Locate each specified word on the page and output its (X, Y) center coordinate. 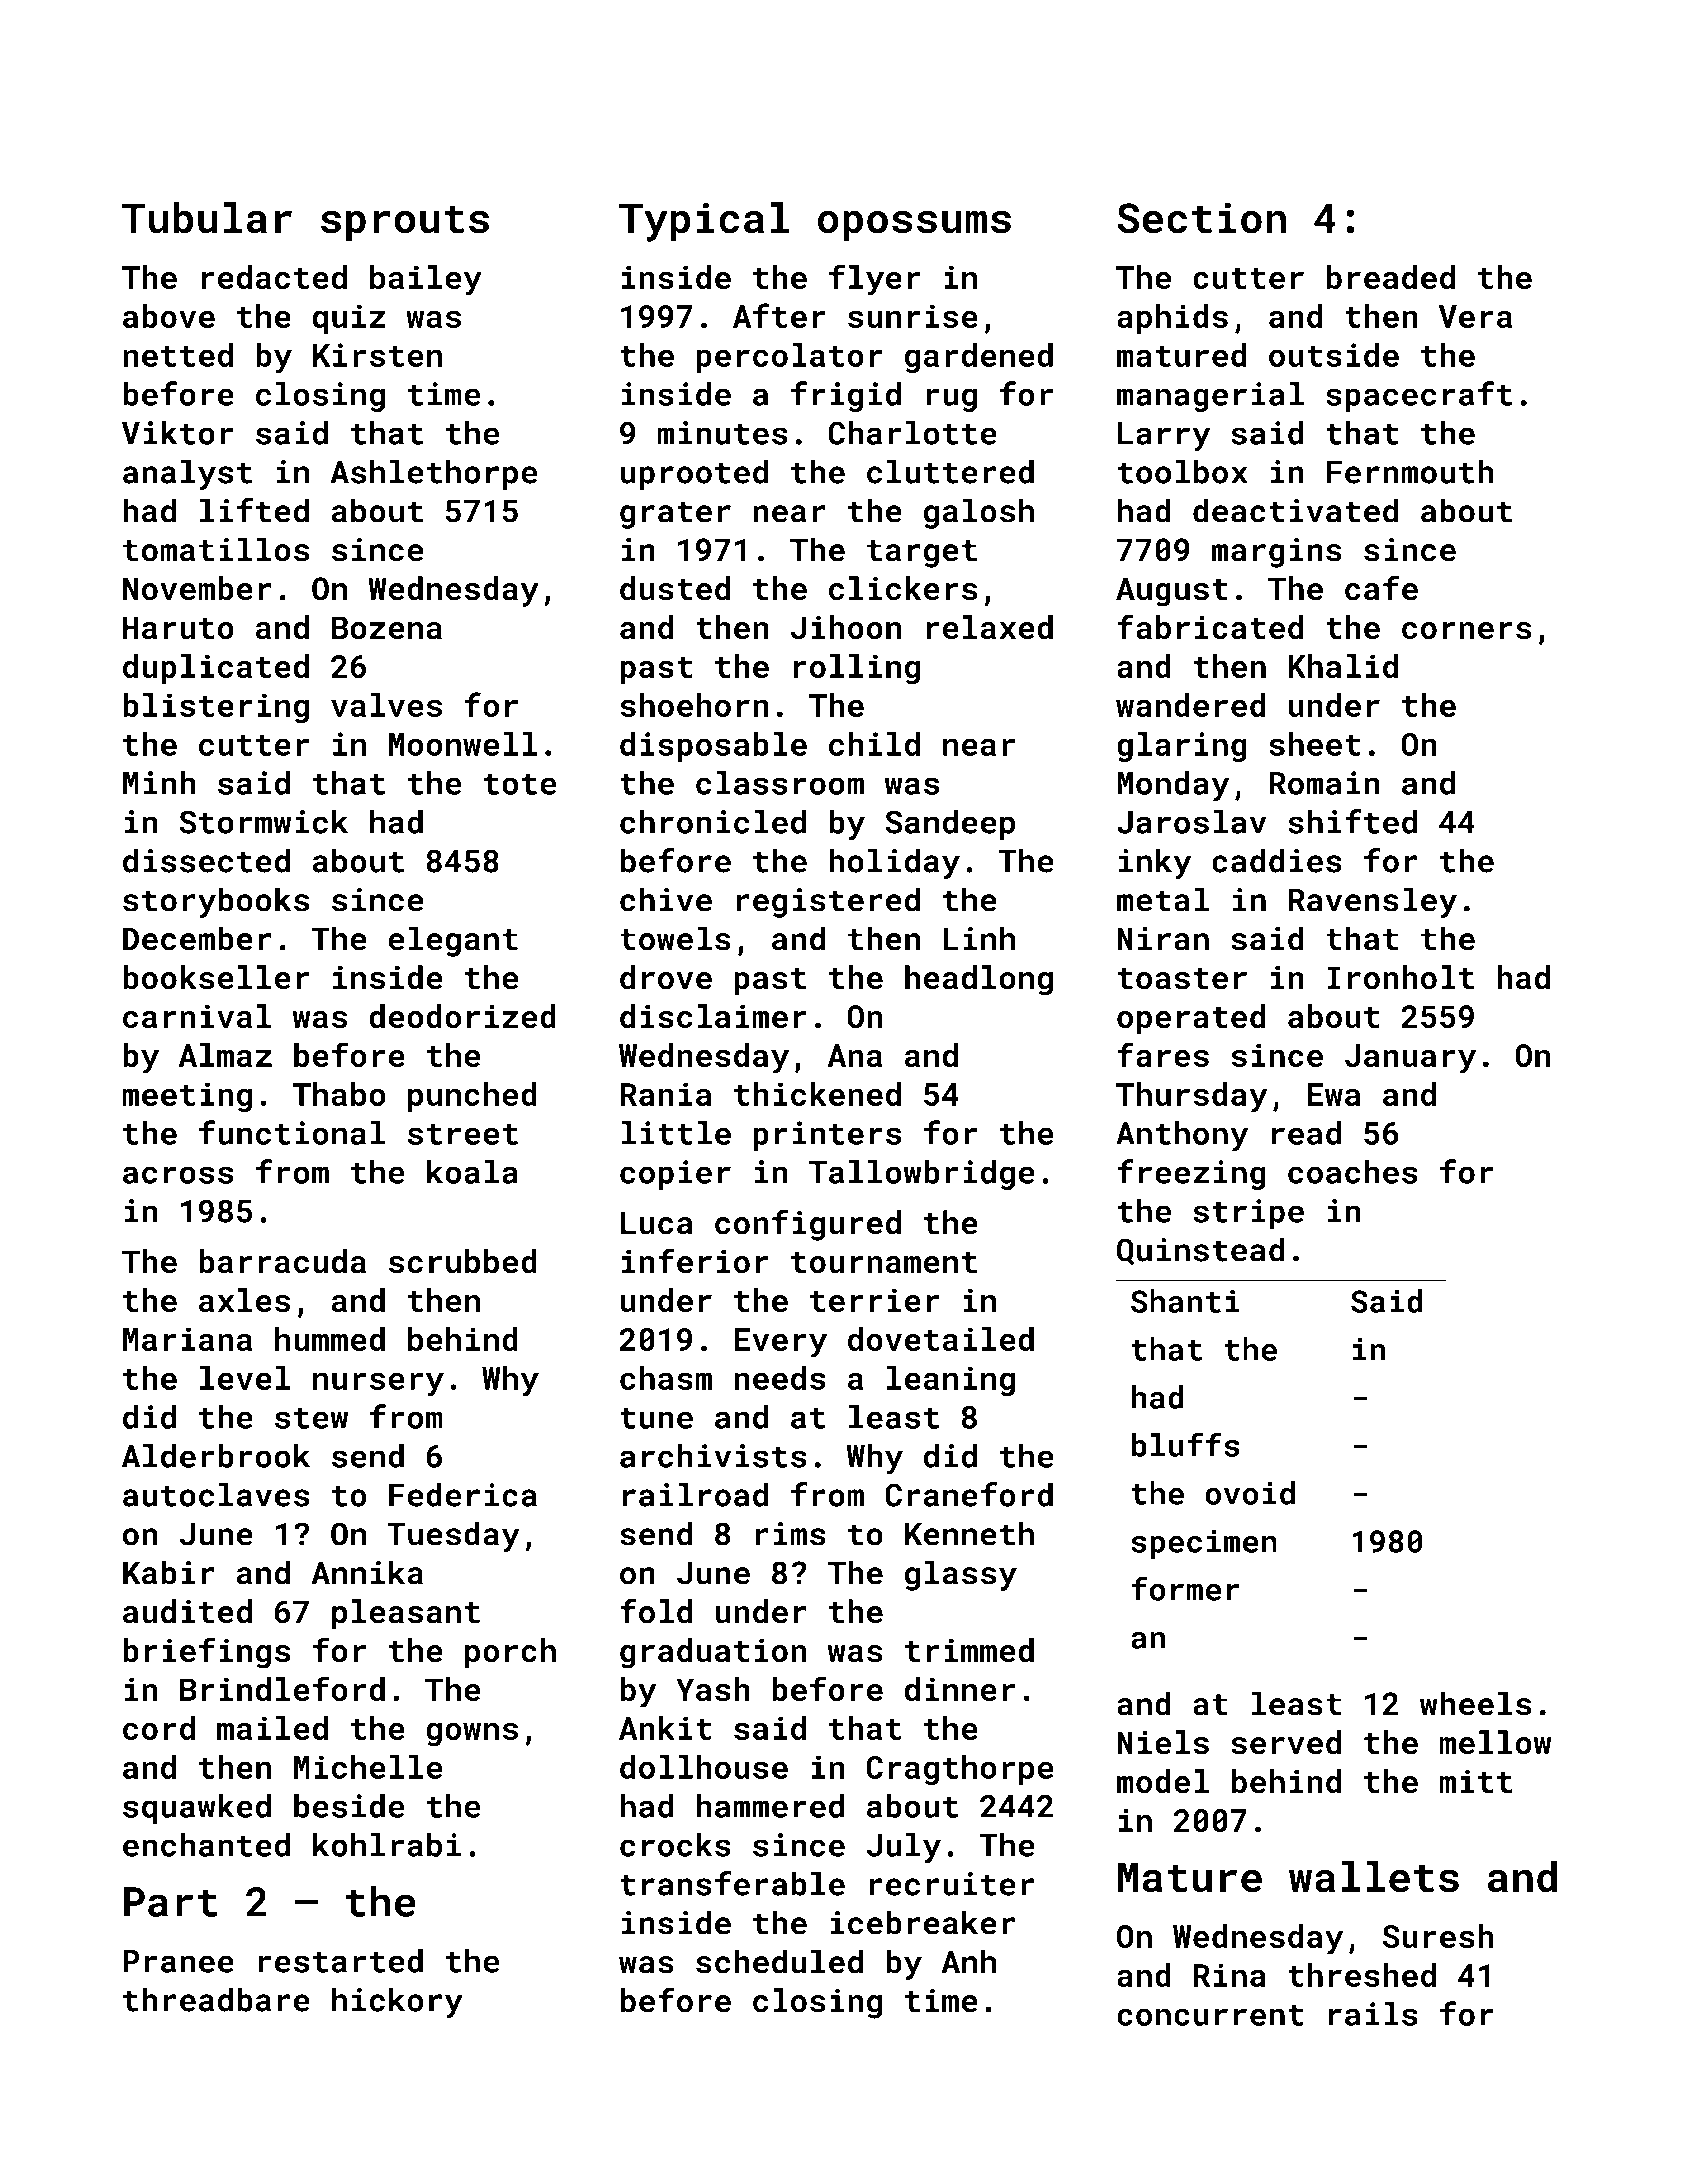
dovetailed (941, 1339)
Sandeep (950, 824)
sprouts (405, 224)
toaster (1182, 979)
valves (386, 705)
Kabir (169, 1572)
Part (171, 1902)
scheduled (779, 1961)
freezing (1191, 1174)
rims (790, 1534)
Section (1201, 218)
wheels (1476, 1703)
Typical (704, 222)
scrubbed (463, 1261)
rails (1373, 2014)
